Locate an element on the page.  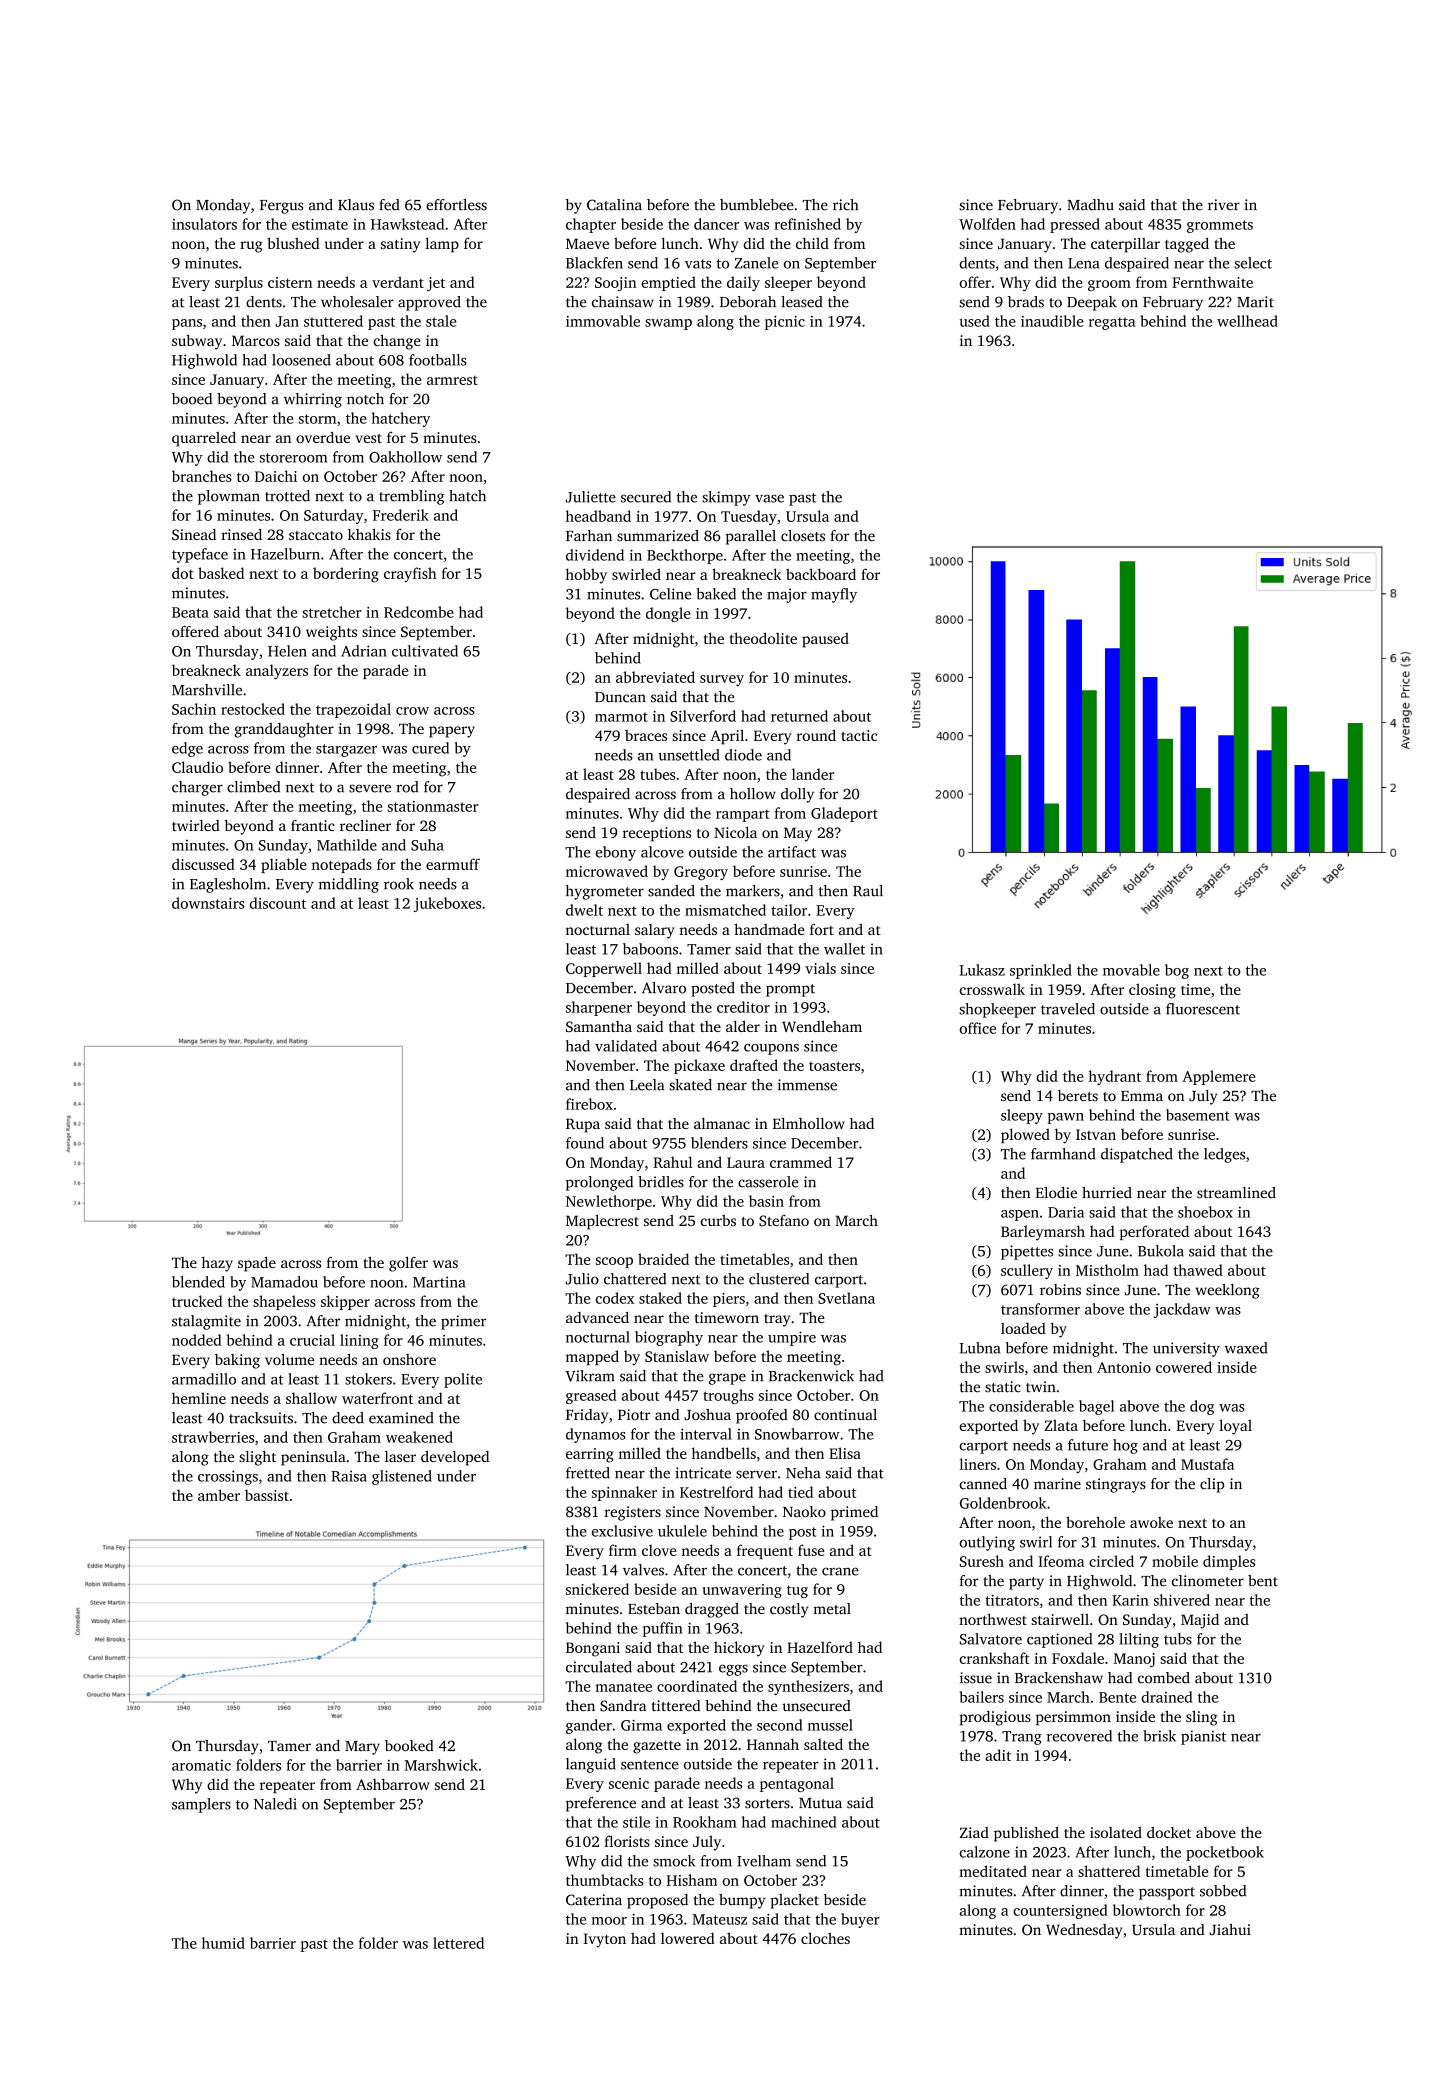
jukeboxes is located at coordinates (447, 904).
